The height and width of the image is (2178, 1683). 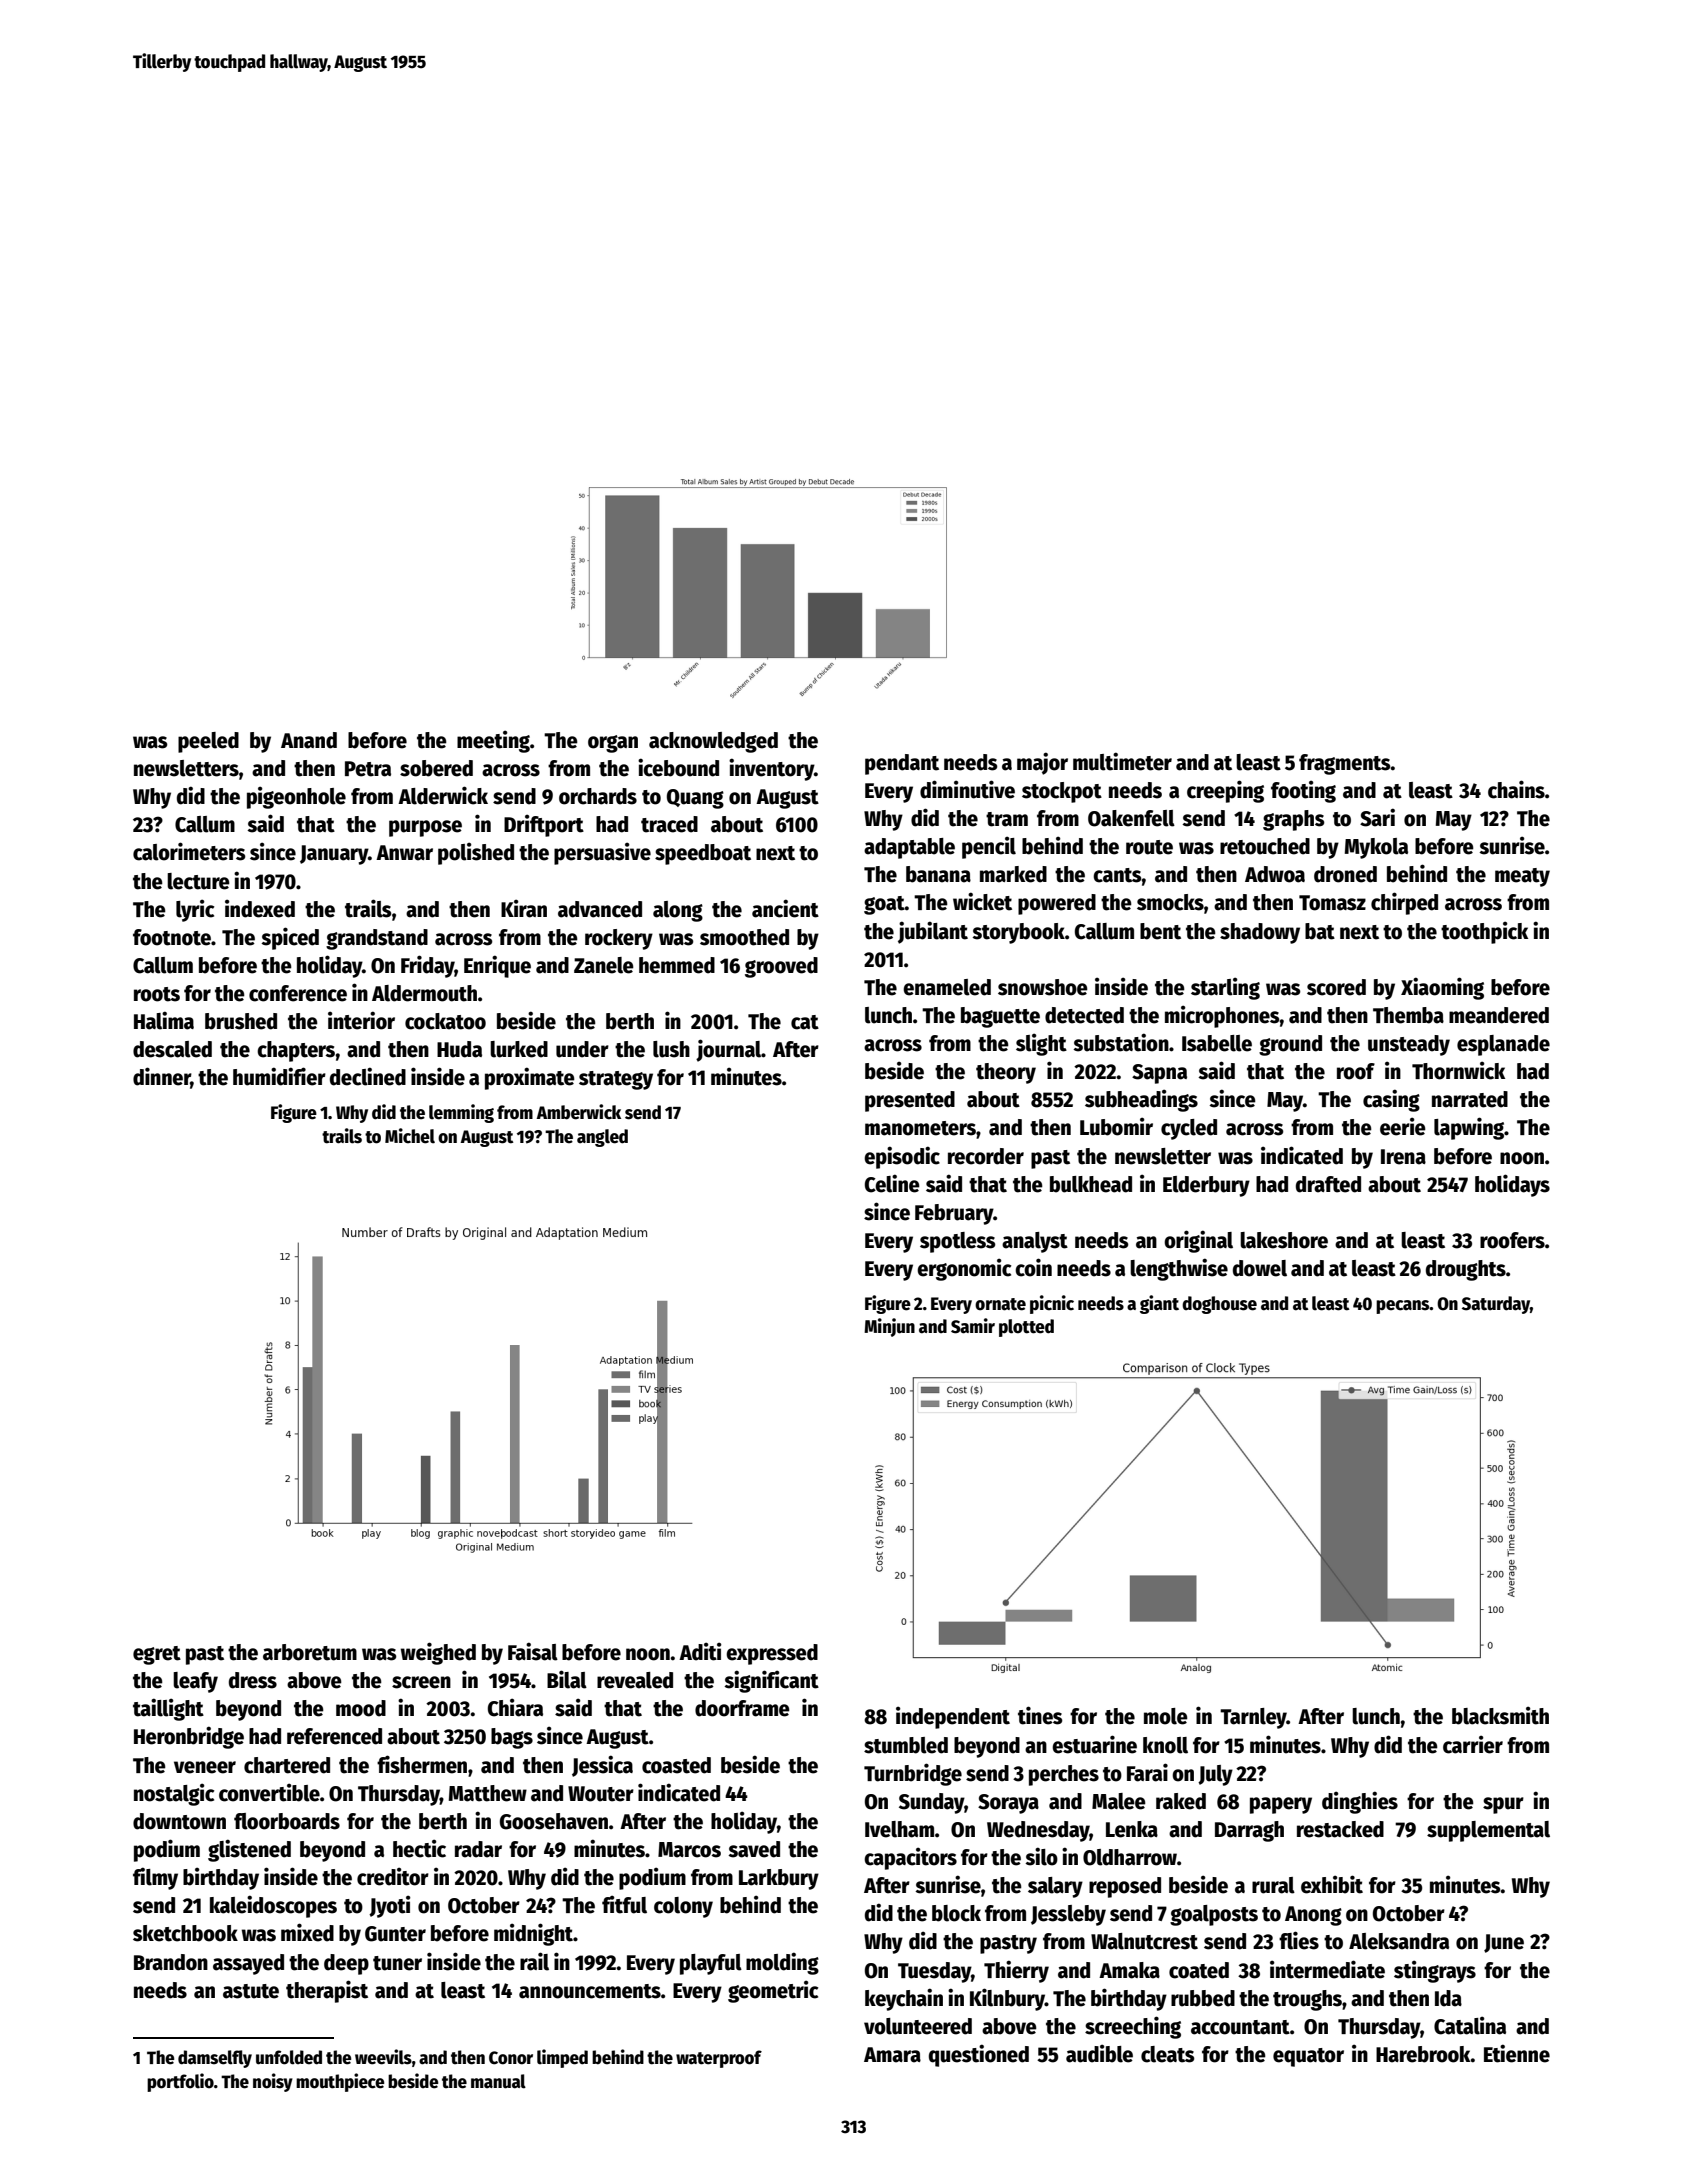 What do you see at coordinates (728, 1050) in the image?
I see `journal` at bounding box center [728, 1050].
